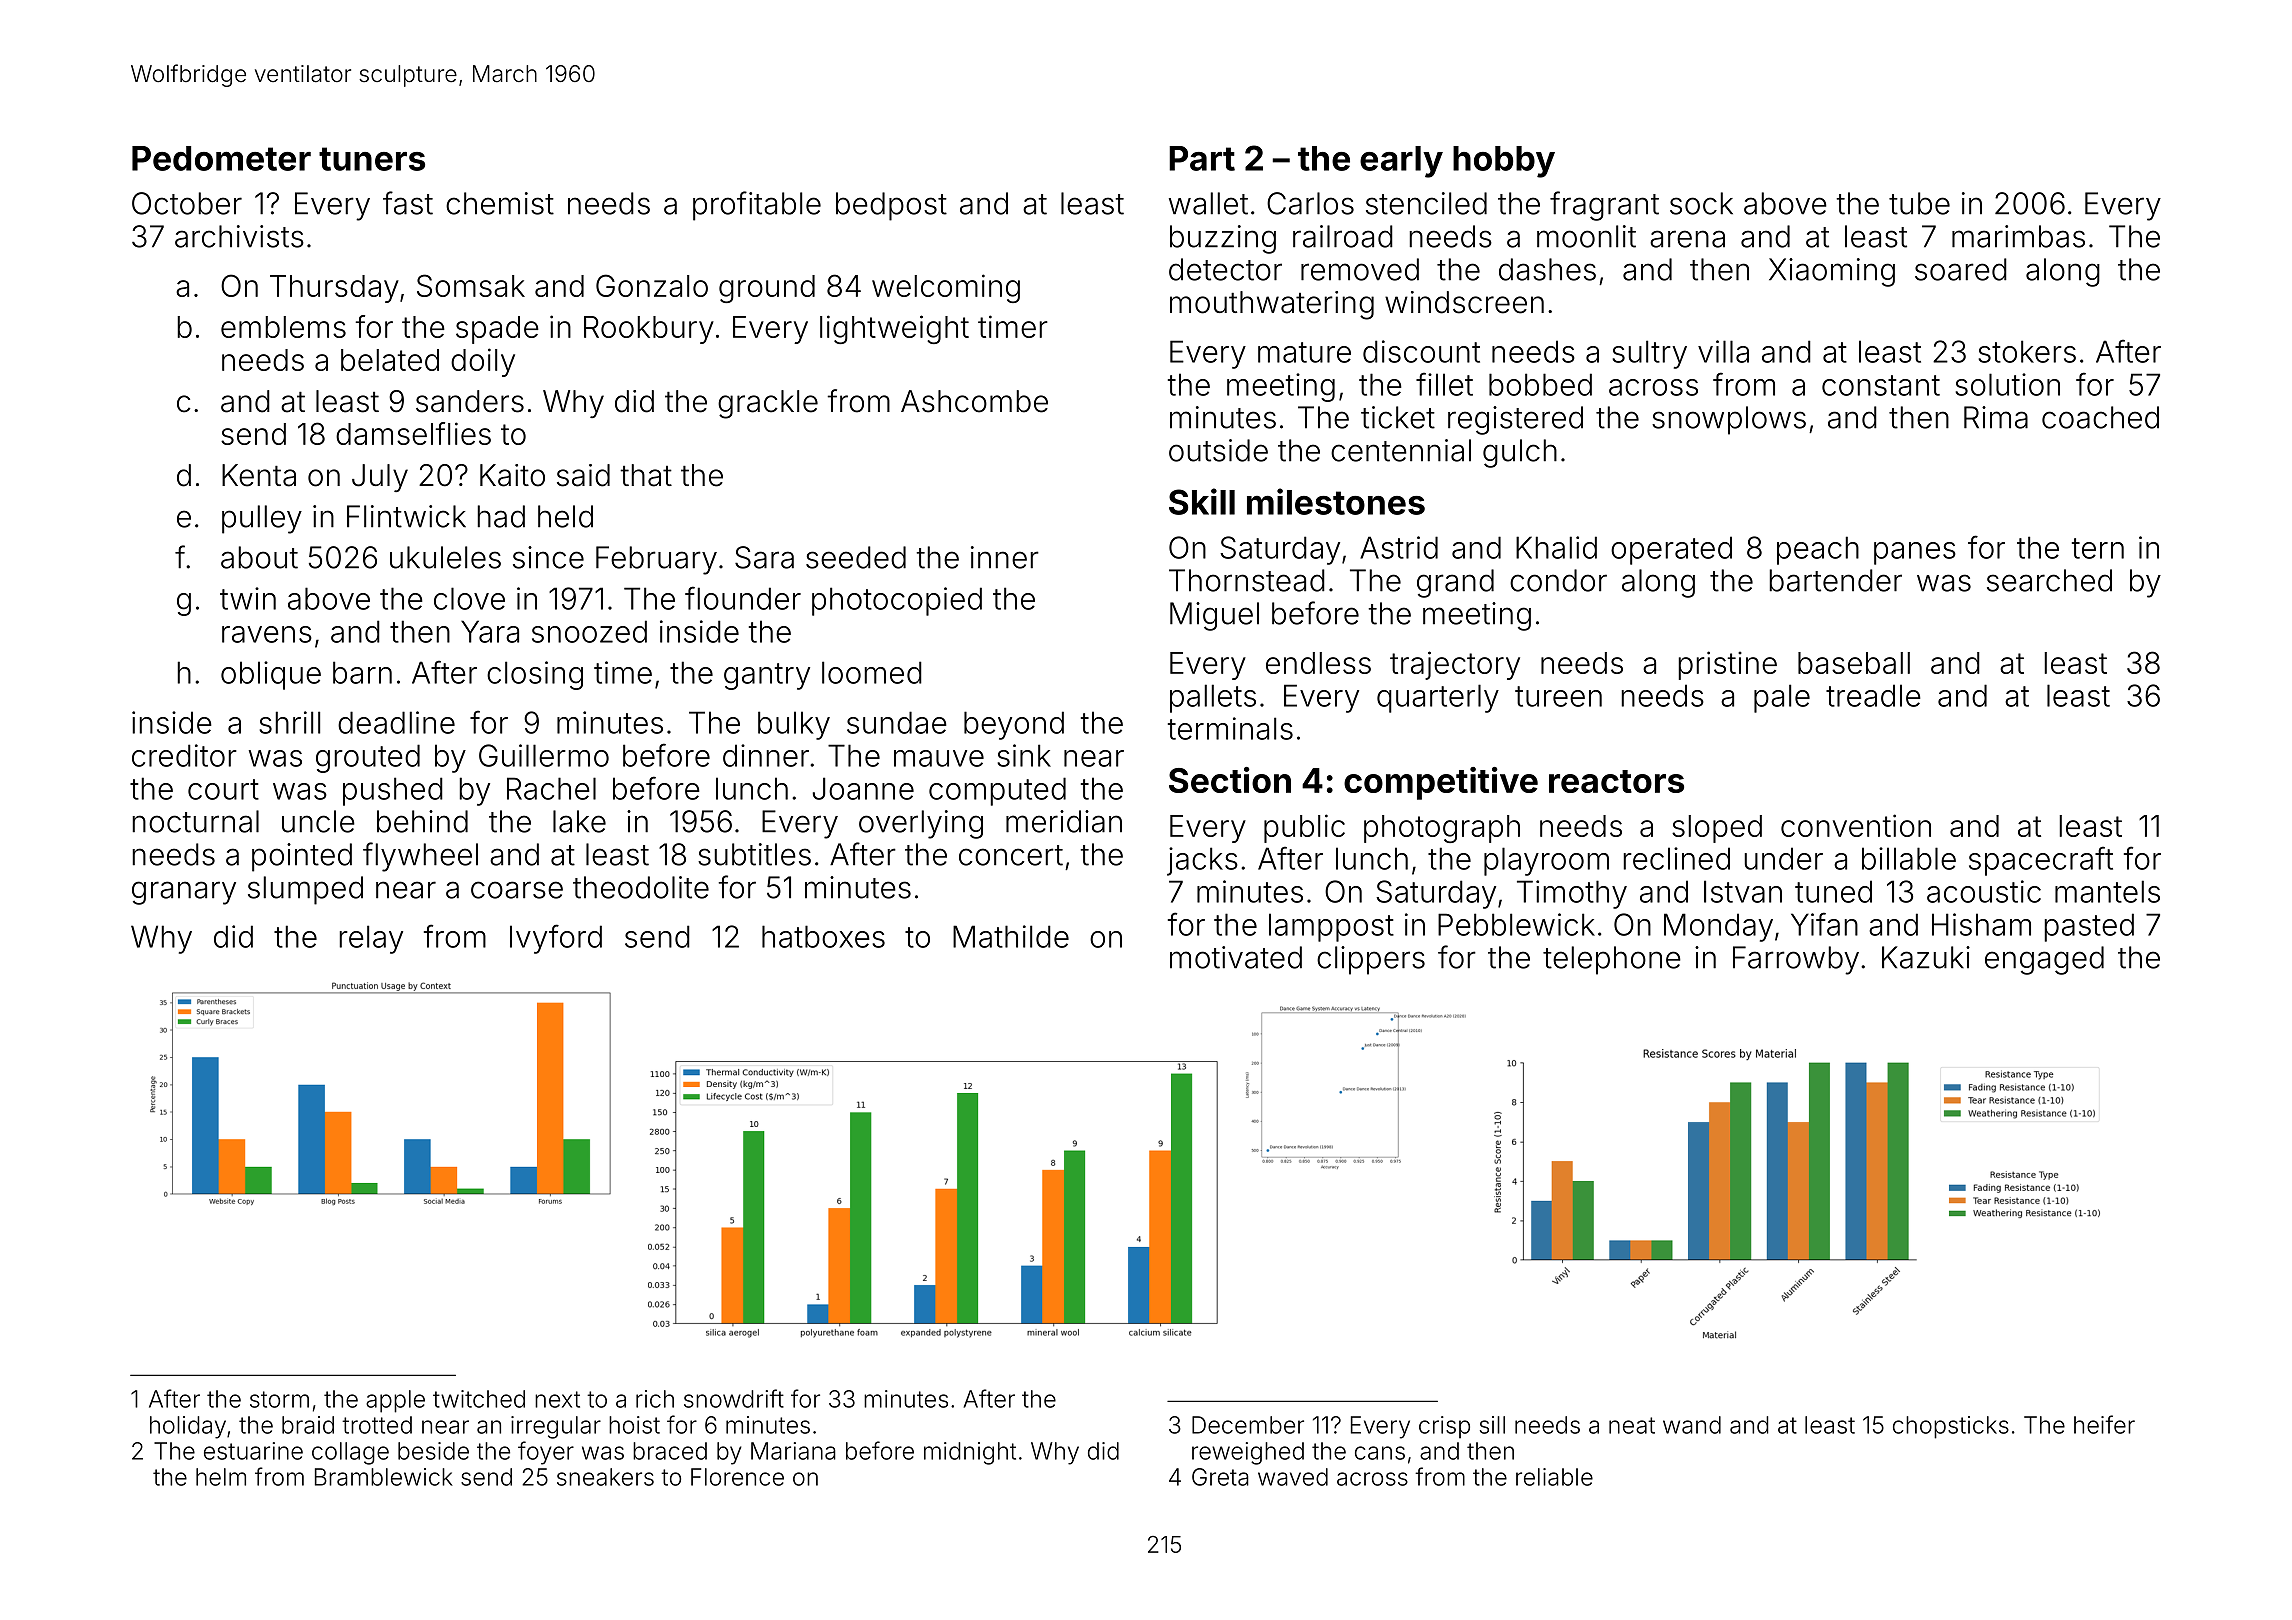 Image resolution: width=2292 pixels, height=1620 pixels. I want to click on treadle, so click(1873, 695).
